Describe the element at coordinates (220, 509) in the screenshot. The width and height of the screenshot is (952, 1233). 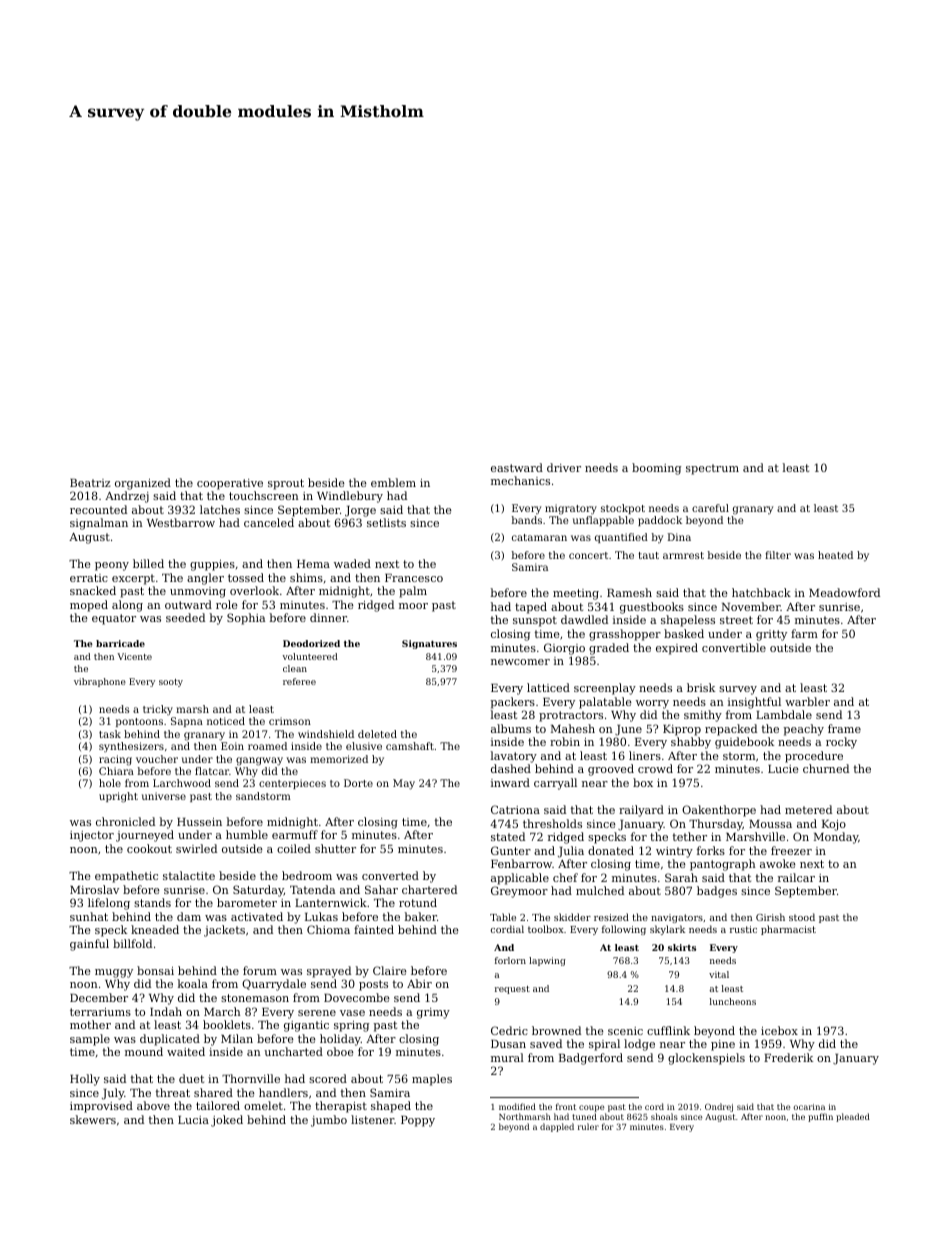
I see `latches` at that location.
